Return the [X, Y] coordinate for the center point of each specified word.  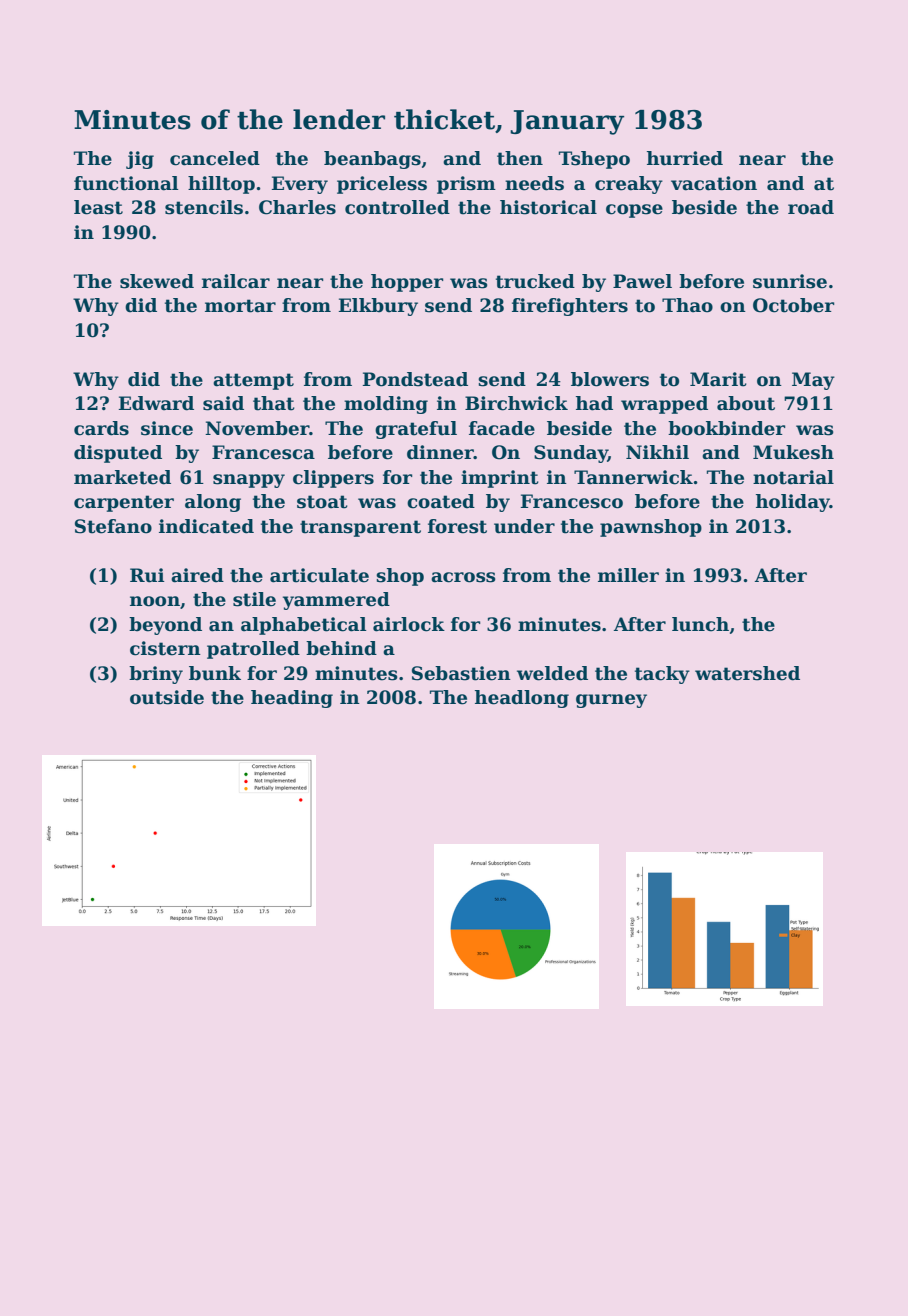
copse [634, 211]
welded [552, 673]
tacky [662, 675]
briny [156, 675]
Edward [156, 403]
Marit [718, 379]
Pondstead [415, 379]
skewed [157, 281]
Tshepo [594, 160]
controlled [397, 207]
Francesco [572, 501]
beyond [165, 626]
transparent [360, 528]
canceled [215, 158]
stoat [322, 502]
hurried [685, 158]
